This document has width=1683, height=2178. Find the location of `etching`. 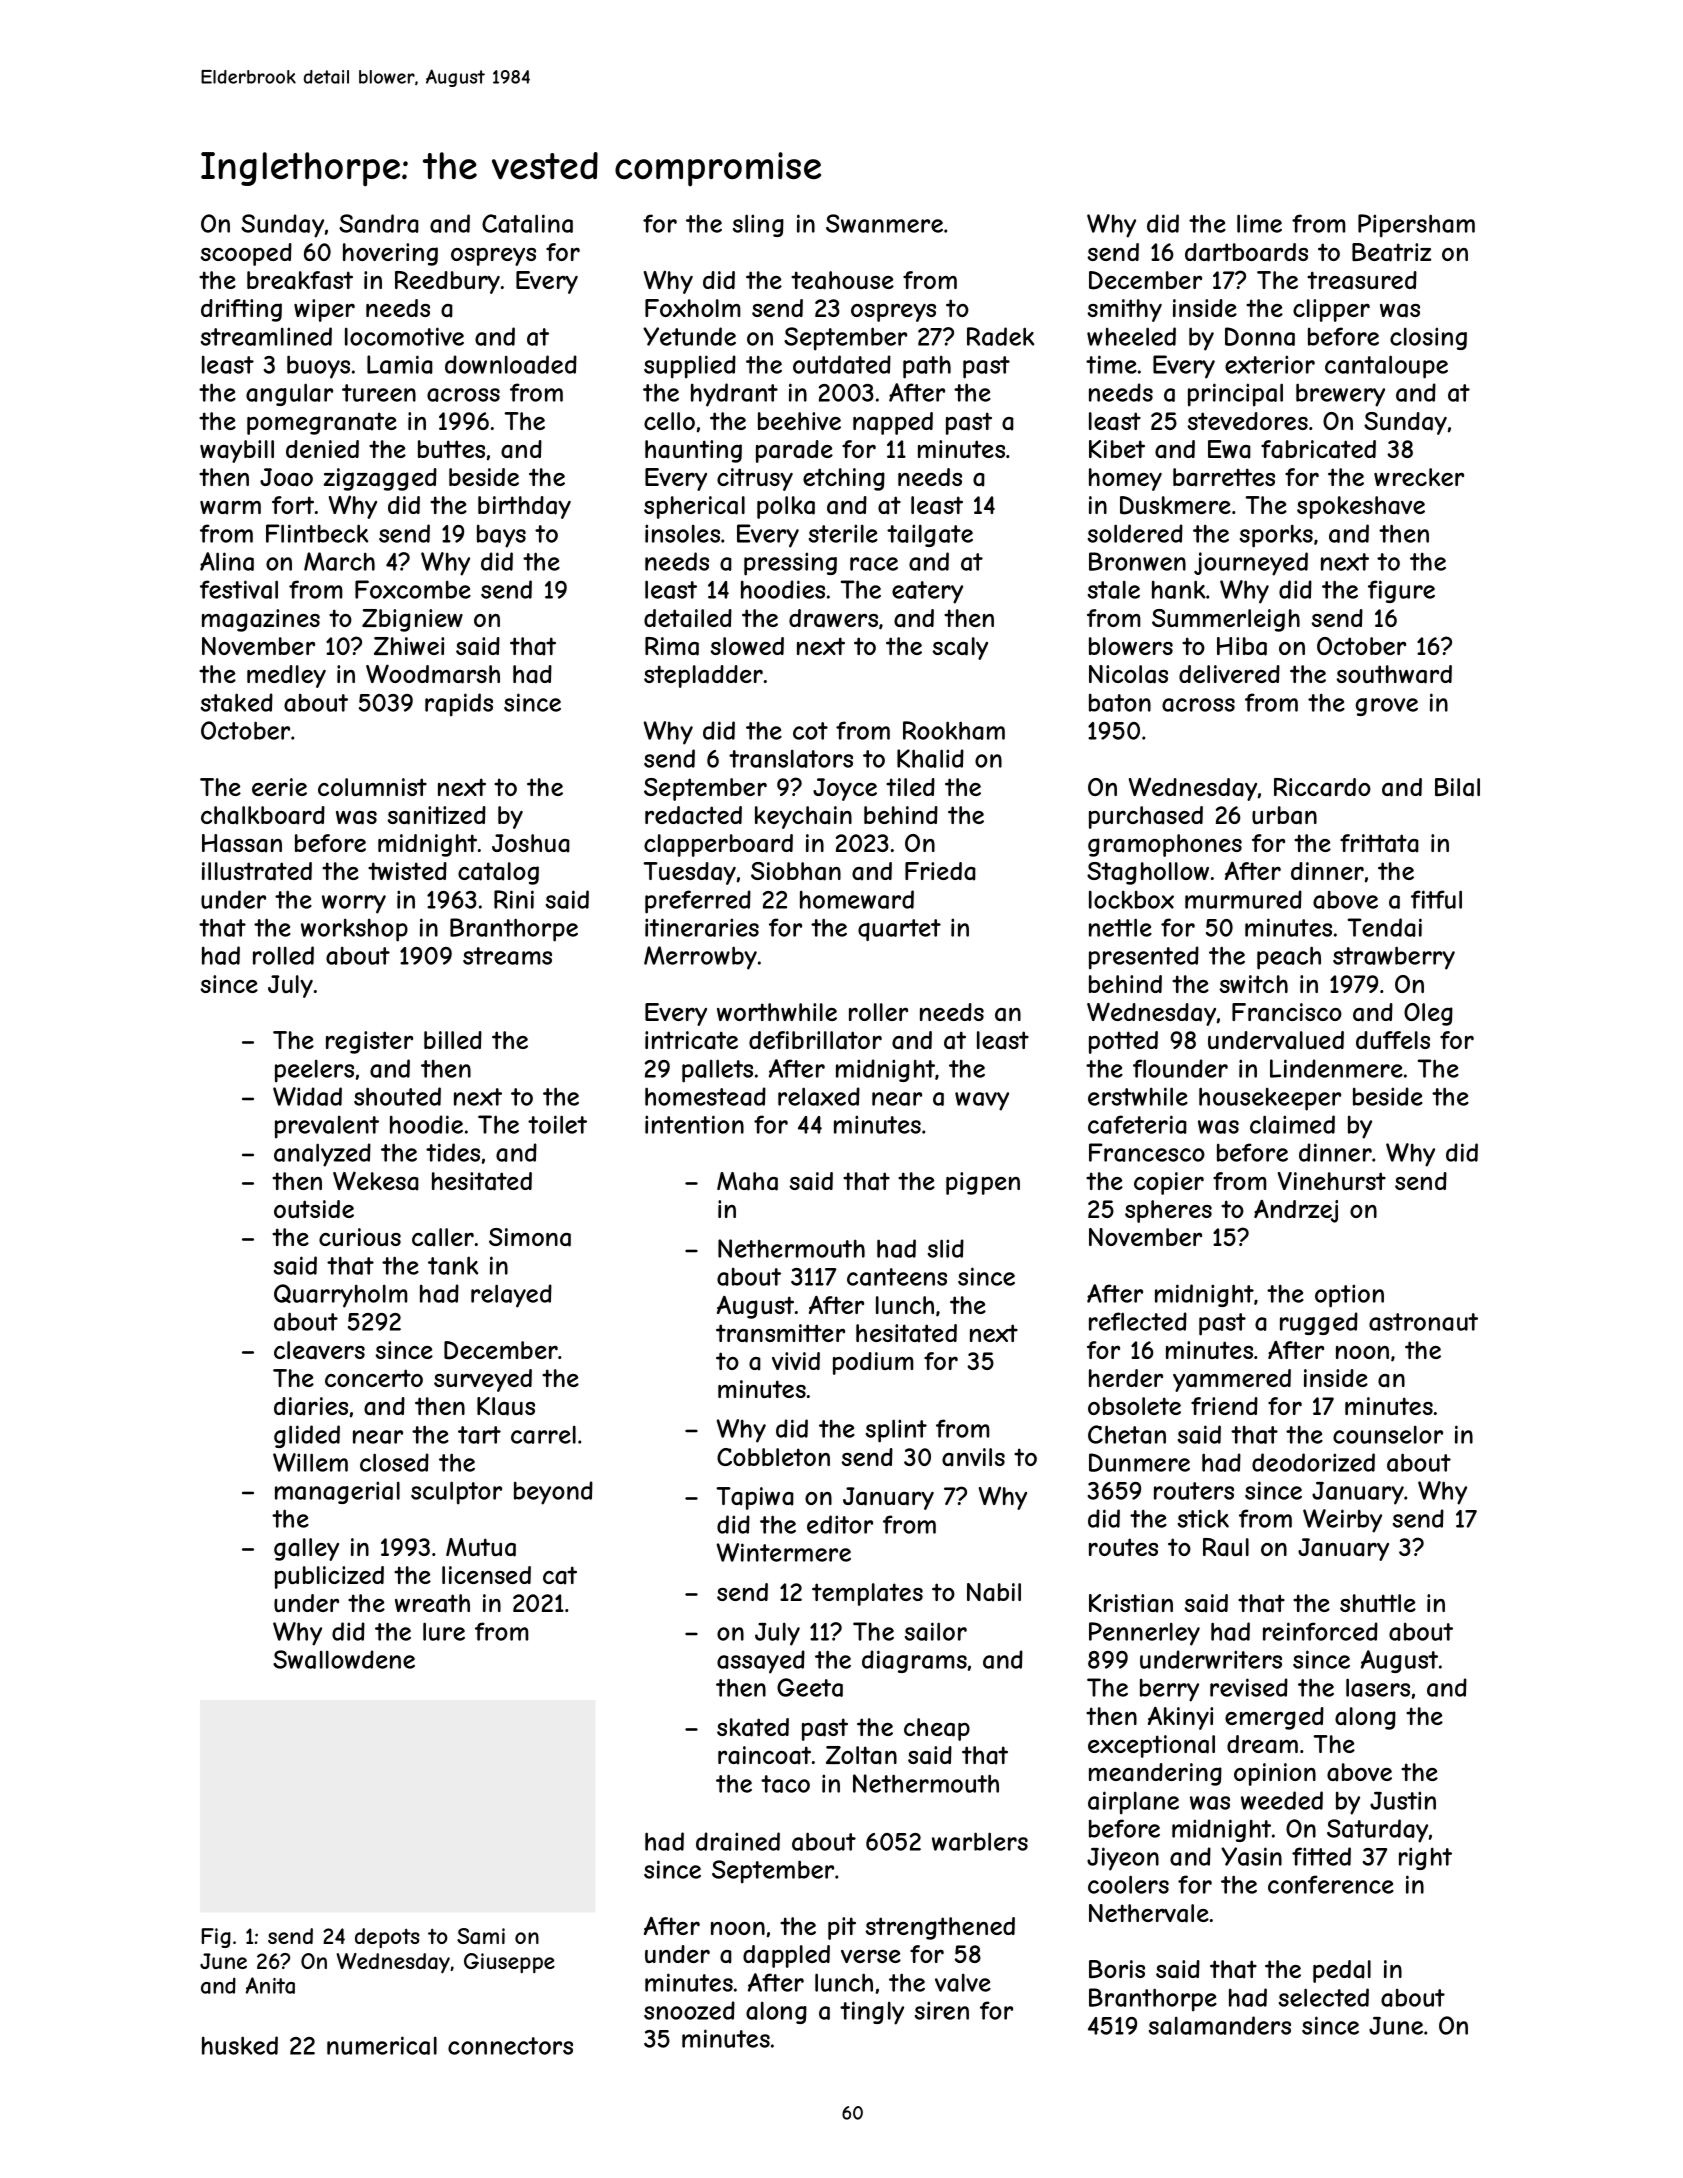

etching is located at coordinates (844, 479).
